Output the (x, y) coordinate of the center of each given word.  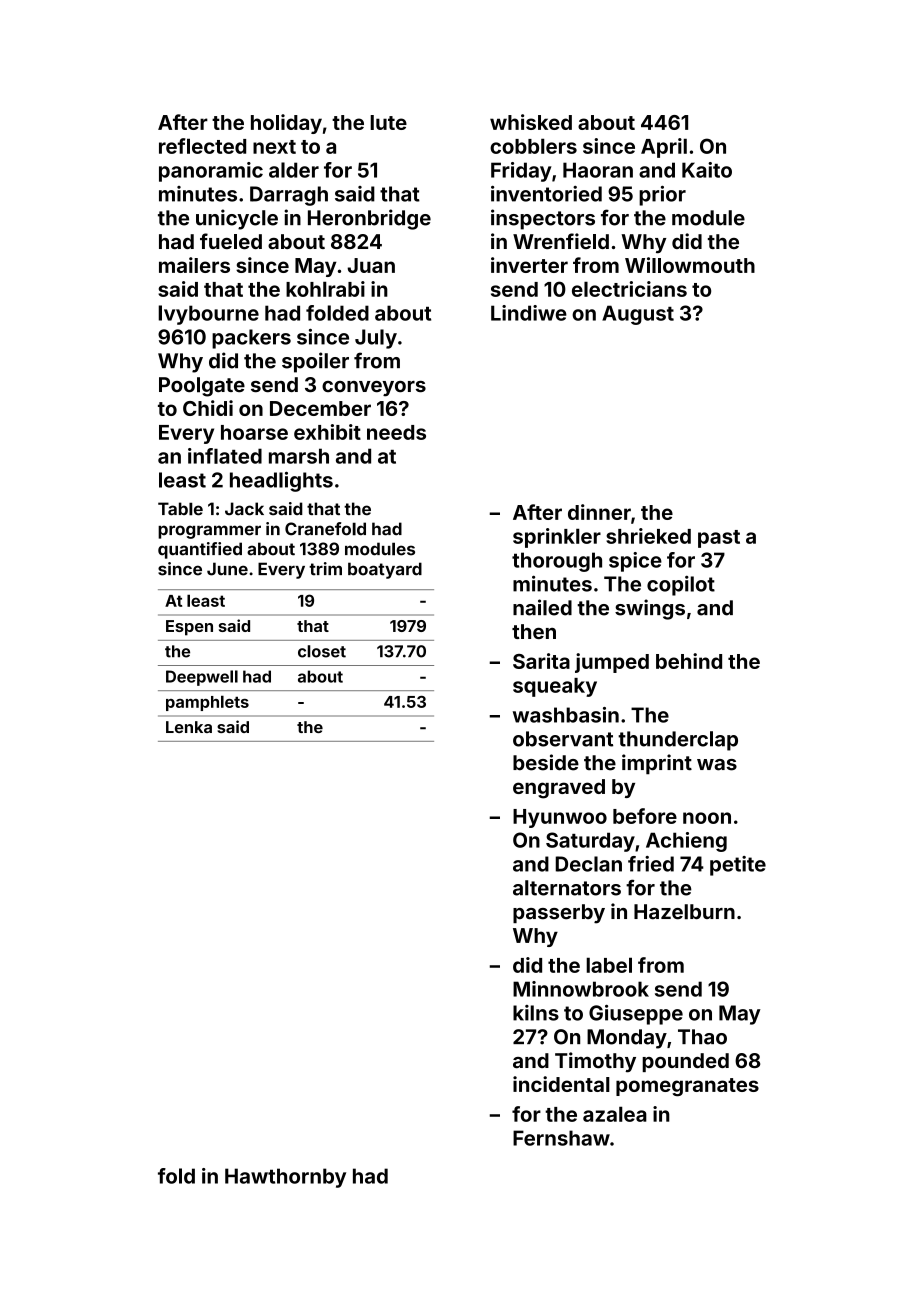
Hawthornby (285, 1178)
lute (388, 122)
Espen (189, 628)
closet (322, 651)
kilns (536, 1013)
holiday (286, 124)
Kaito (707, 170)
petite (738, 866)
